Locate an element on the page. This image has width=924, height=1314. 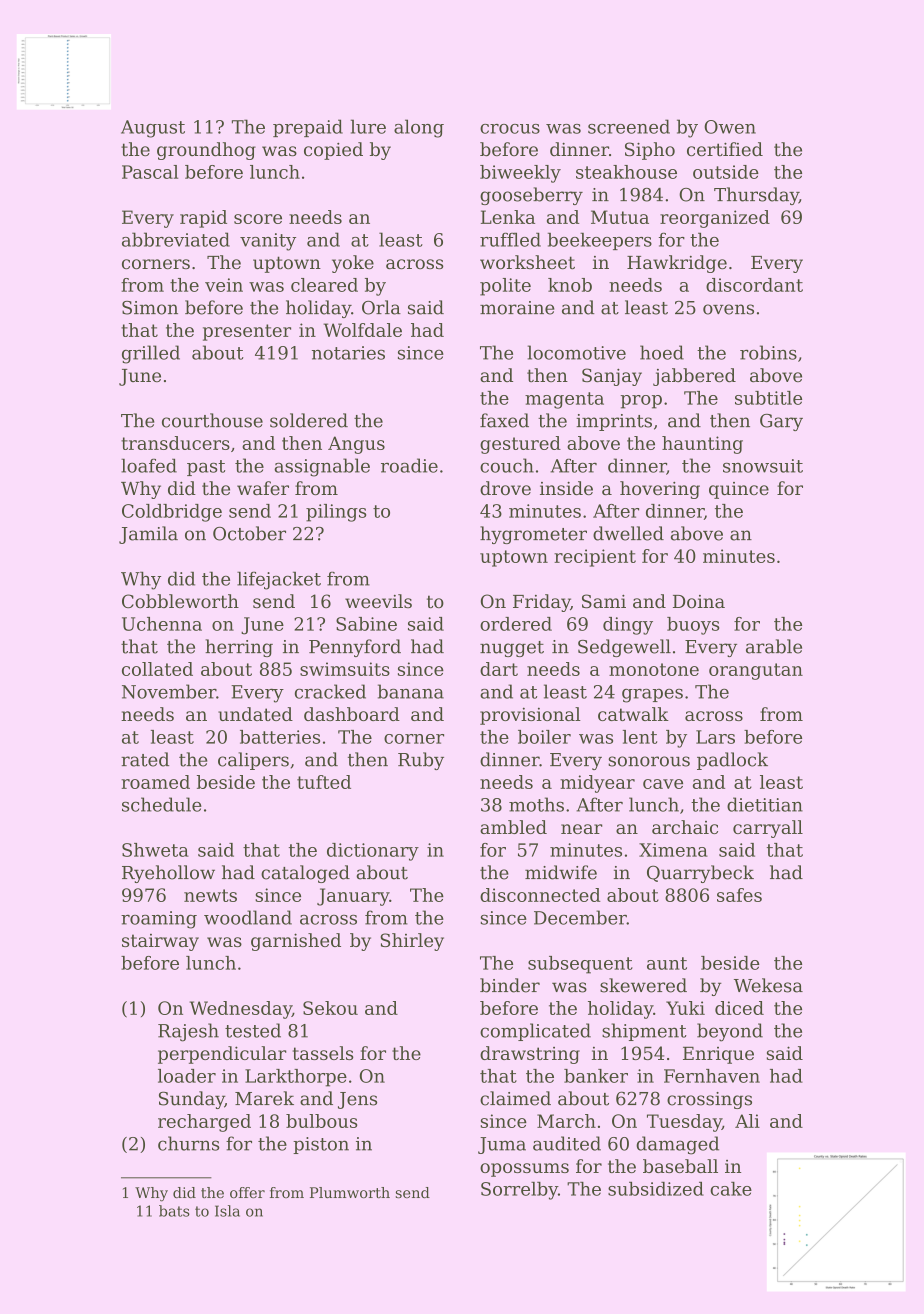
Fernhaven is located at coordinates (712, 1076).
